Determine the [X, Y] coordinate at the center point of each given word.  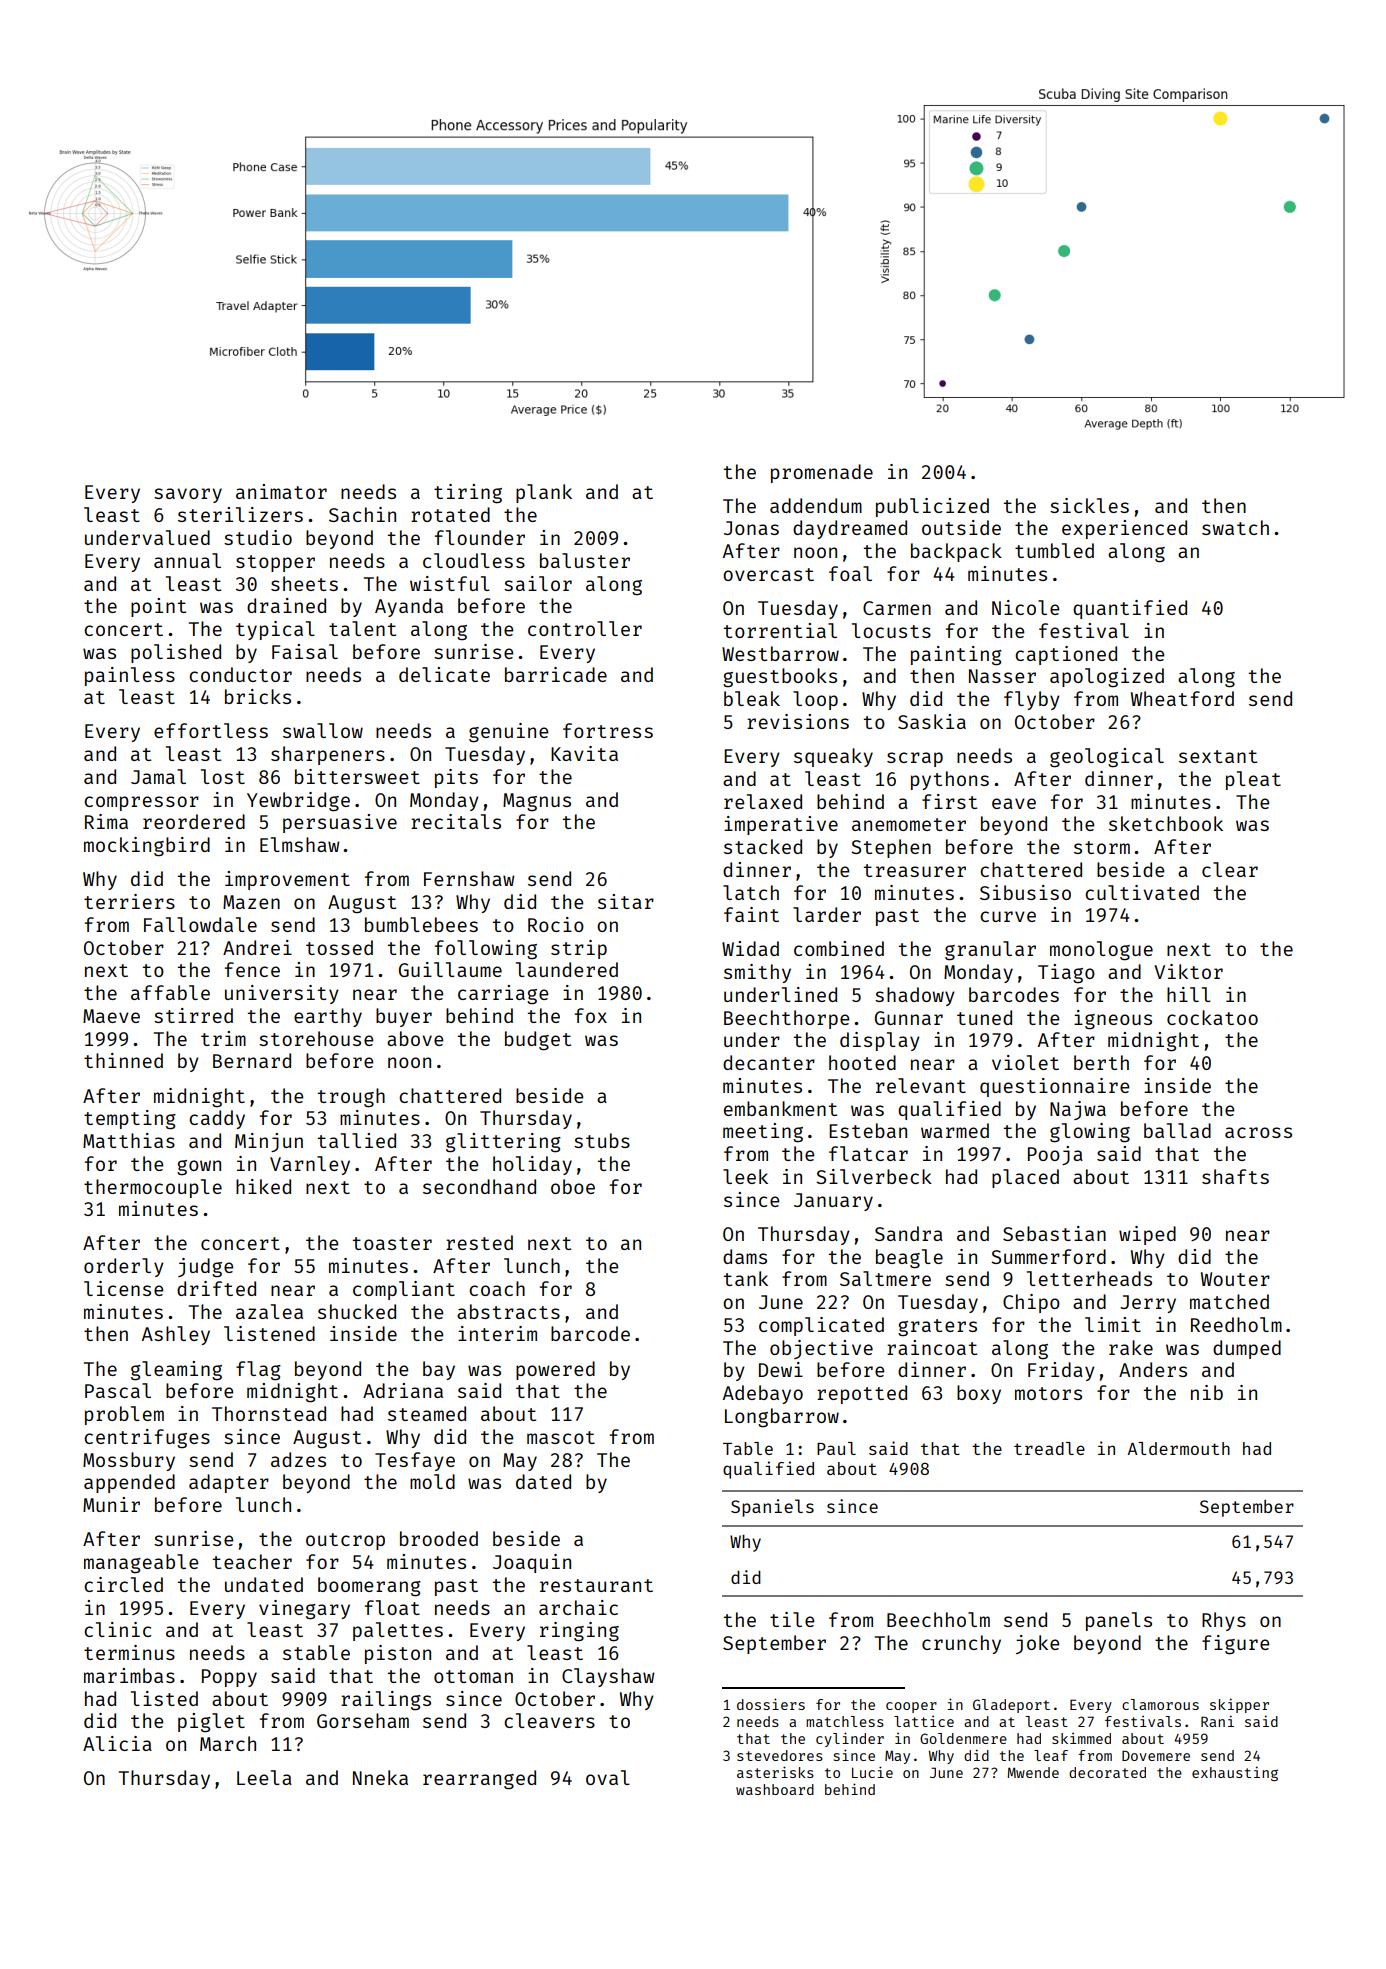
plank [544, 493]
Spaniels [772, 1508]
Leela [264, 1777]
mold [432, 1481]
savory [188, 495]
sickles [1089, 505]
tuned [984, 1017]
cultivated [1142, 892]
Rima [106, 821]
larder [827, 914]
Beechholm [938, 1619]
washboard [775, 1789]
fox [591, 1015]
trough [351, 1098]
